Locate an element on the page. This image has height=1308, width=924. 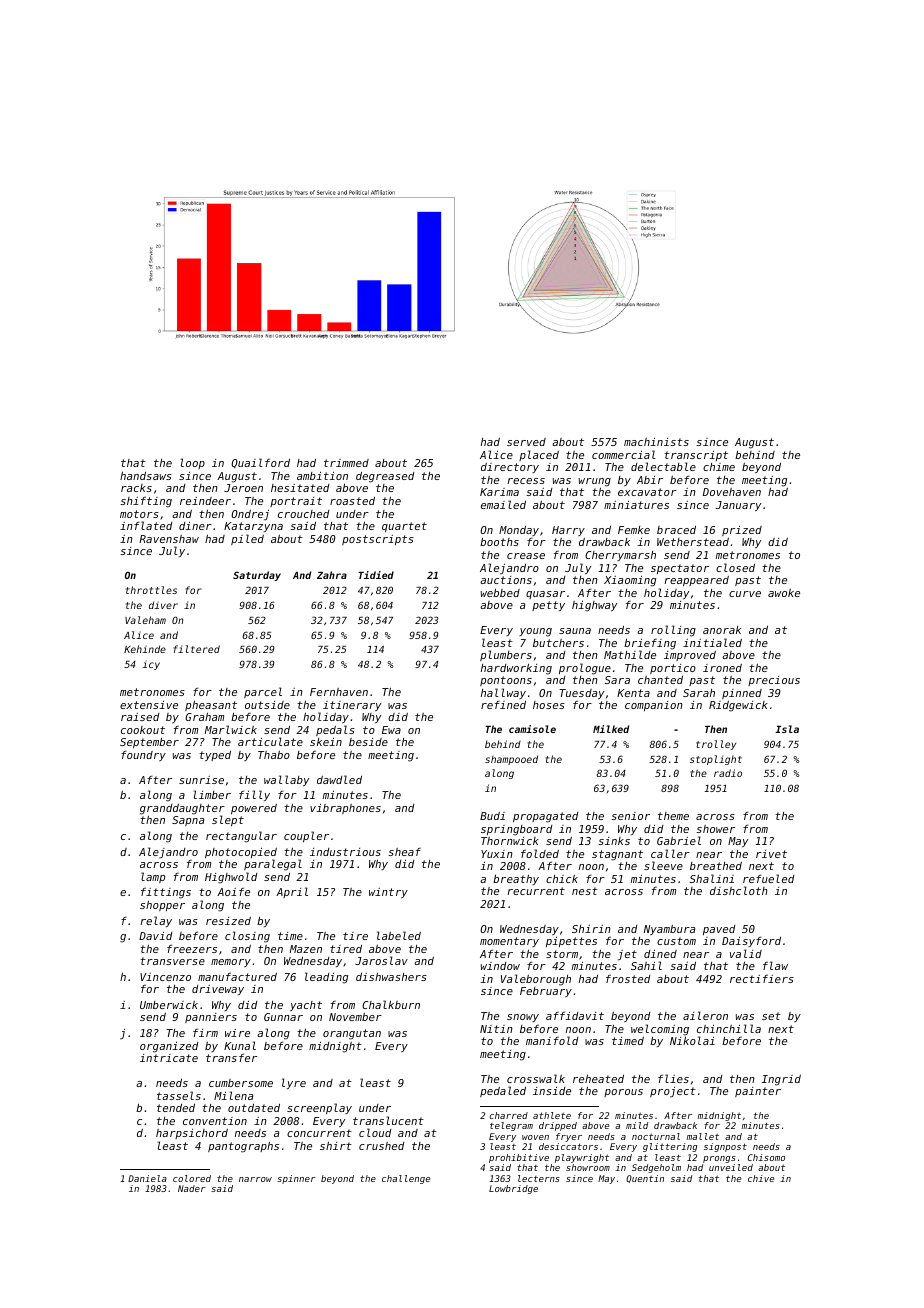
Harry is located at coordinates (568, 531).
